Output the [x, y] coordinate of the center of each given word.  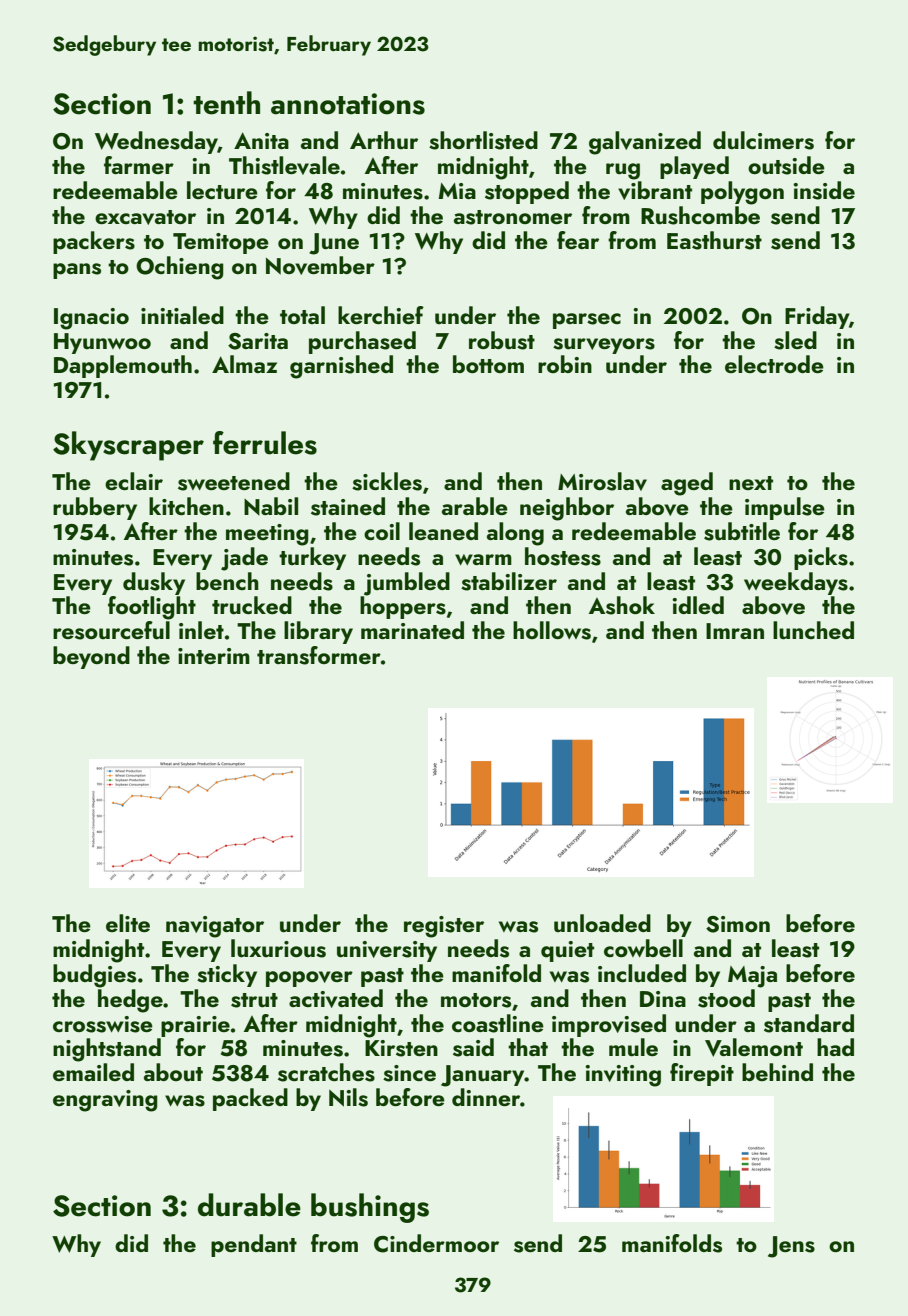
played [694, 167]
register [444, 927]
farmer [139, 165]
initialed [182, 315]
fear [578, 240]
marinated [412, 630]
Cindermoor [436, 1243]
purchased [362, 342]
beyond [91, 657]
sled [795, 340]
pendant [254, 1245]
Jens [791, 1247]
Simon [738, 924]
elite [128, 923]
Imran [735, 631]
